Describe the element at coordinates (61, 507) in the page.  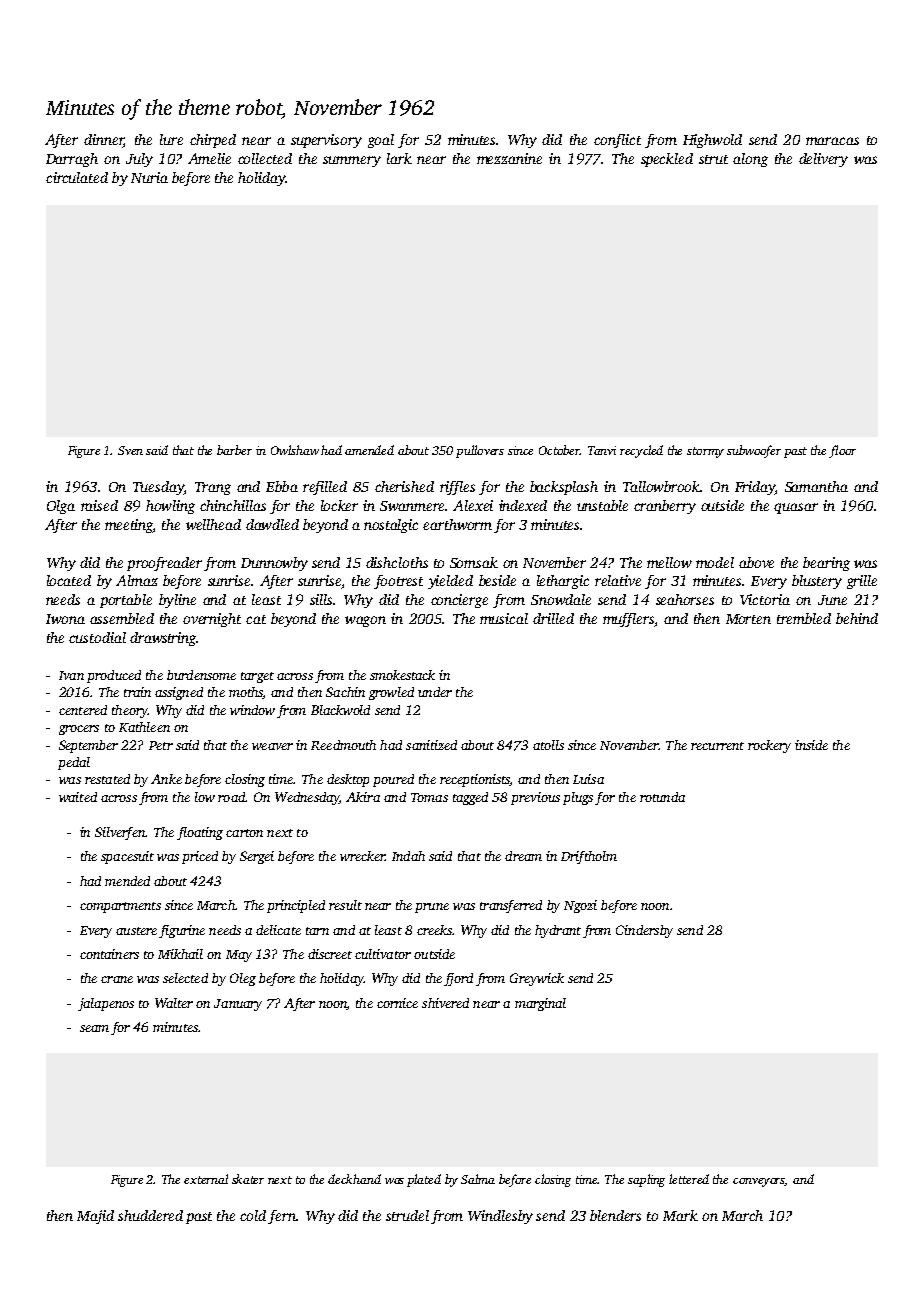
I see `Olga` at that location.
